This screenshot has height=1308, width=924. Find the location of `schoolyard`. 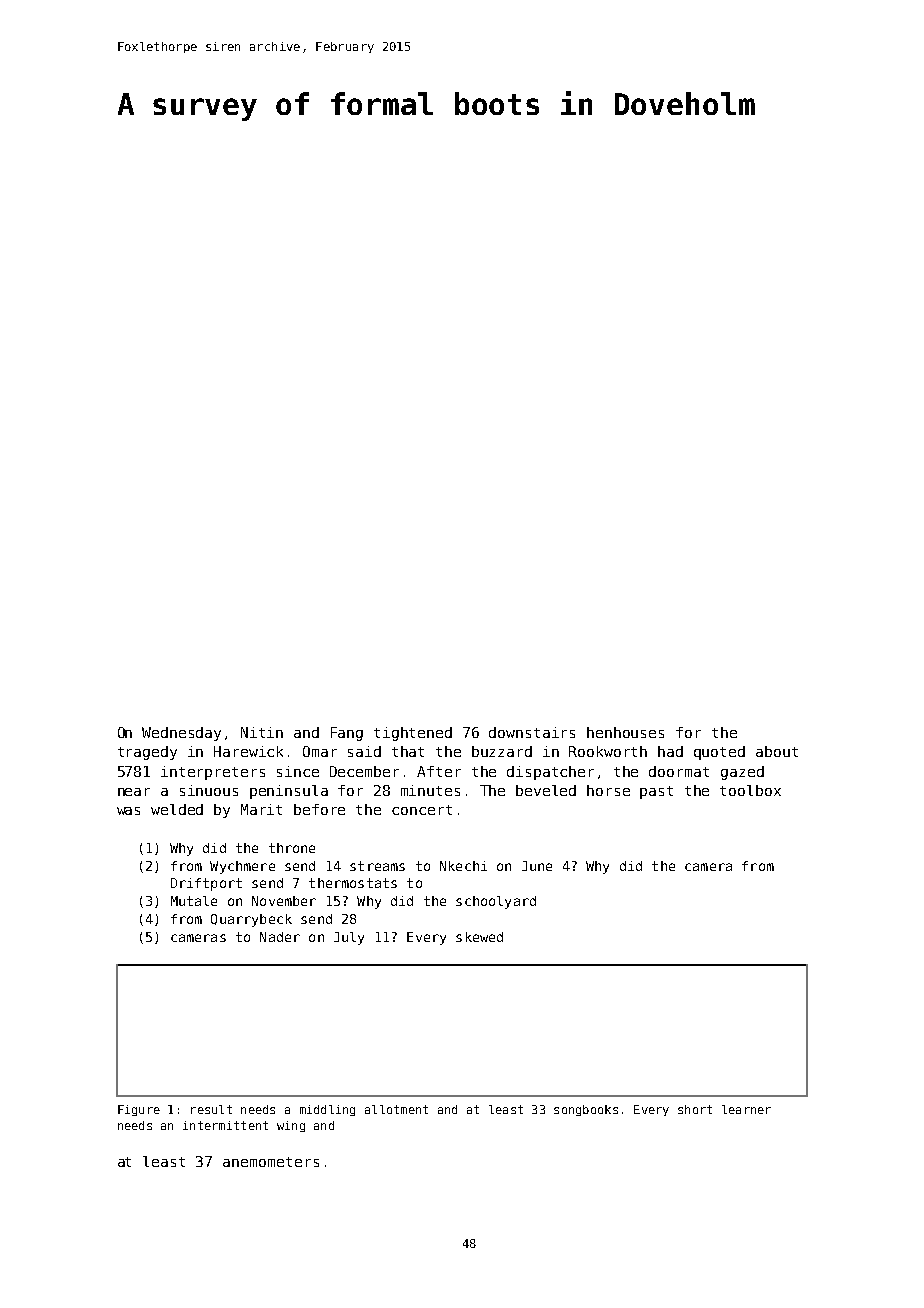

schoolyard is located at coordinates (496, 902).
